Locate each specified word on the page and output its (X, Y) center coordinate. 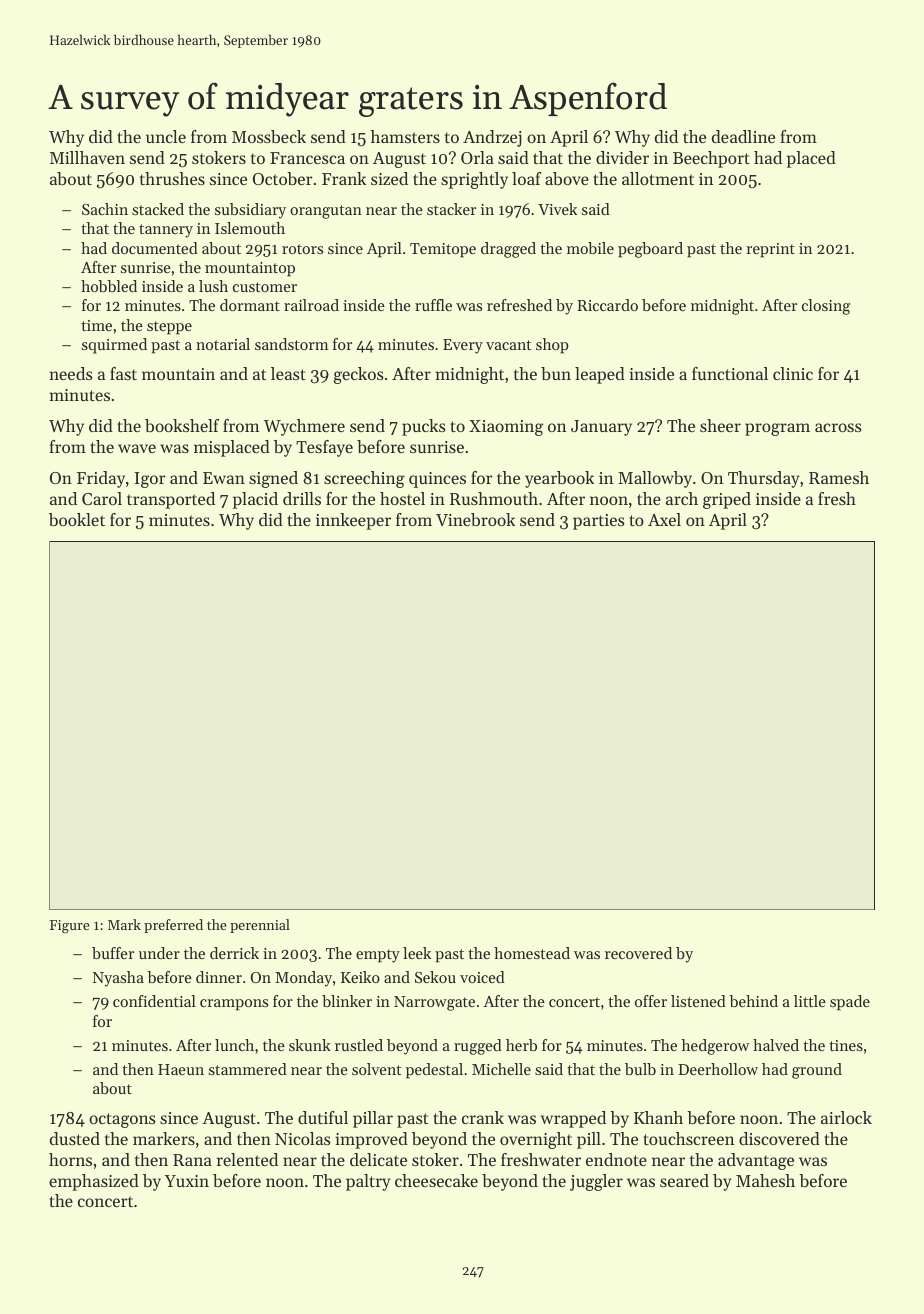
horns (70, 1159)
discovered (779, 1138)
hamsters (405, 136)
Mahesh (765, 1180)
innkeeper (353, 521)
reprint (770, 250)
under (159, 953)
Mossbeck (269, 136)
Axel (664, 519)
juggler (596, 1182)
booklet (77, 519)
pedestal (434, 1071)
